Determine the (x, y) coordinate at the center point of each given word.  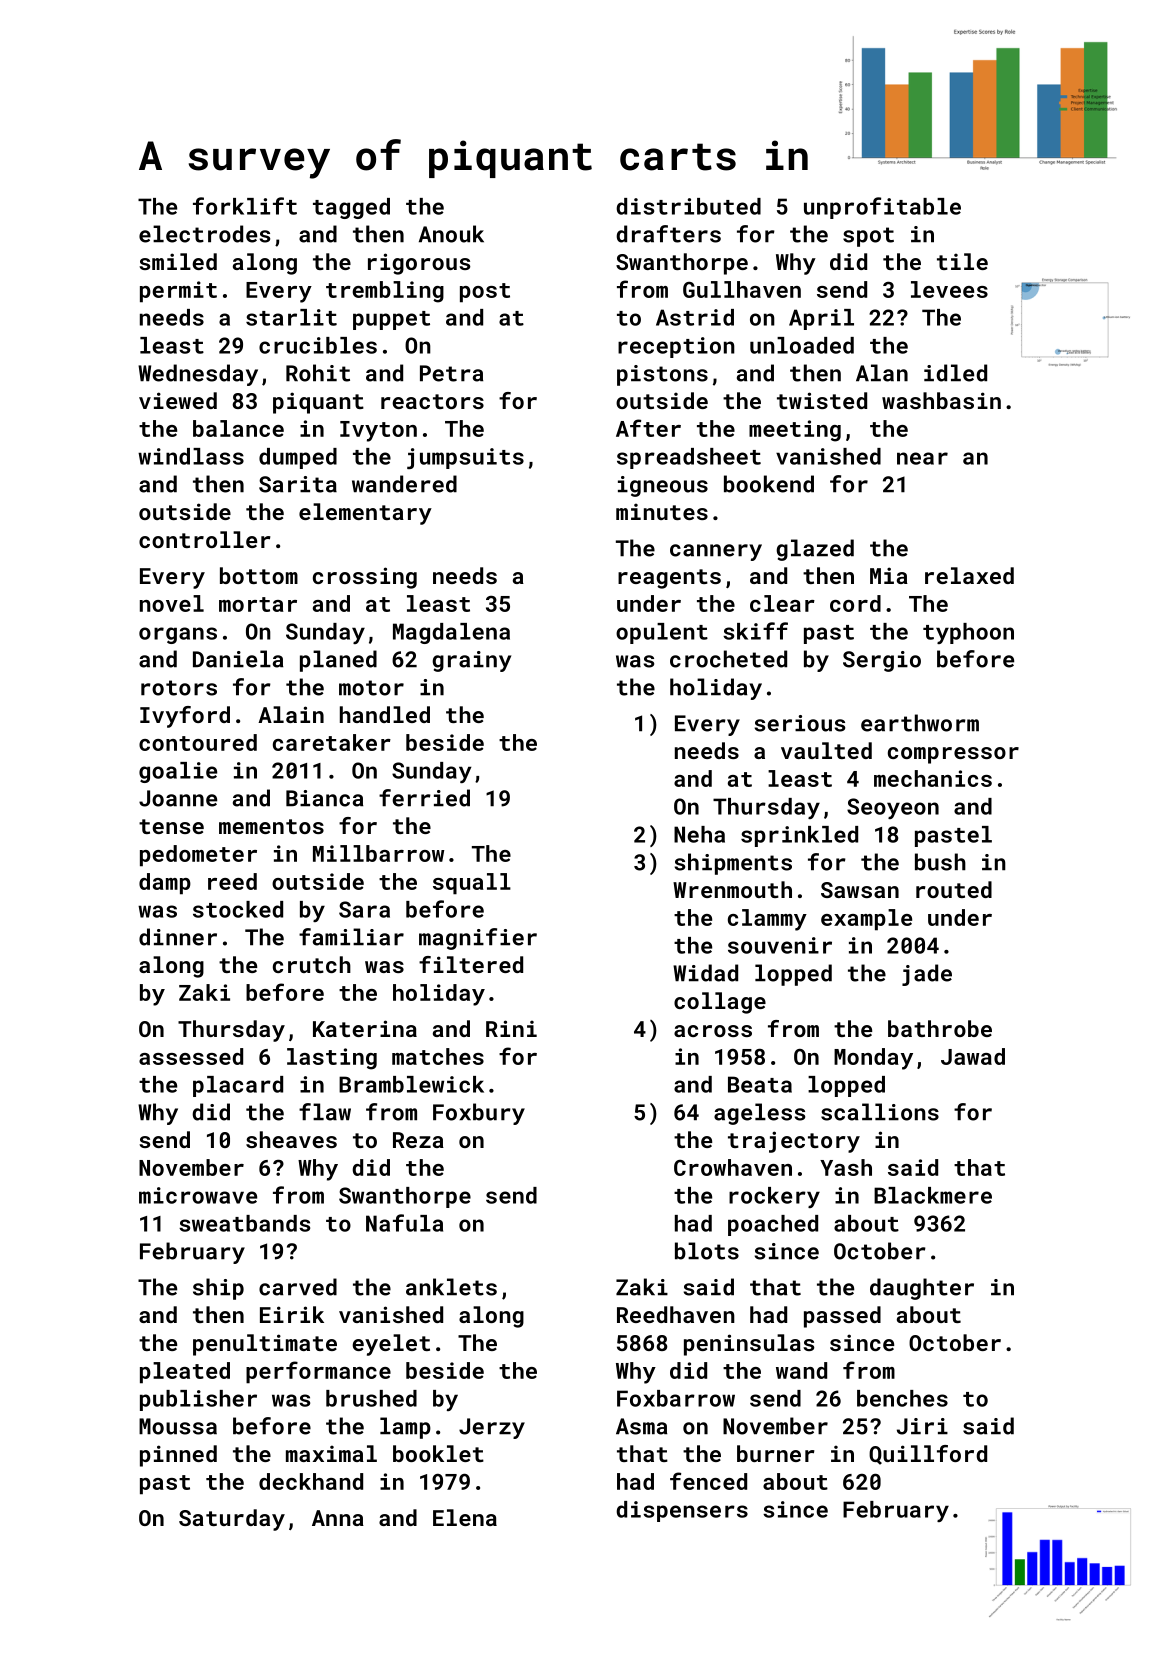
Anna (338, 1518)
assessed (191, 1056)
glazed (815, 550)
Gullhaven (742, 289)
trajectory (794, 1142)
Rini (511, 1028)
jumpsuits (465, 458)
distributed (688, 206)
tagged (351, 208)
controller (205, 539)
